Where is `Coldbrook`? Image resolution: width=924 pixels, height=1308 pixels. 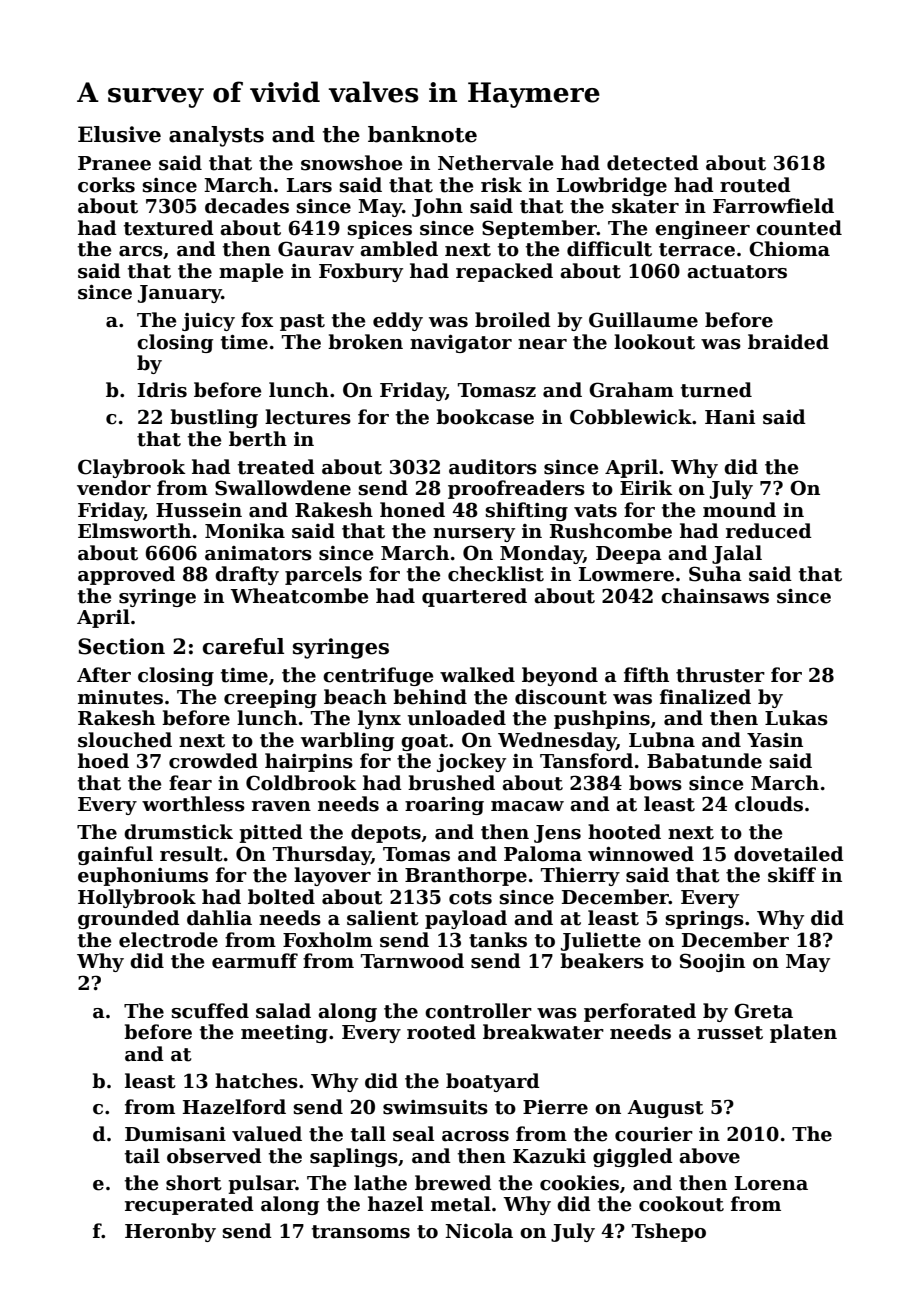 Coldbrook is located at coordinates (301, 783).
